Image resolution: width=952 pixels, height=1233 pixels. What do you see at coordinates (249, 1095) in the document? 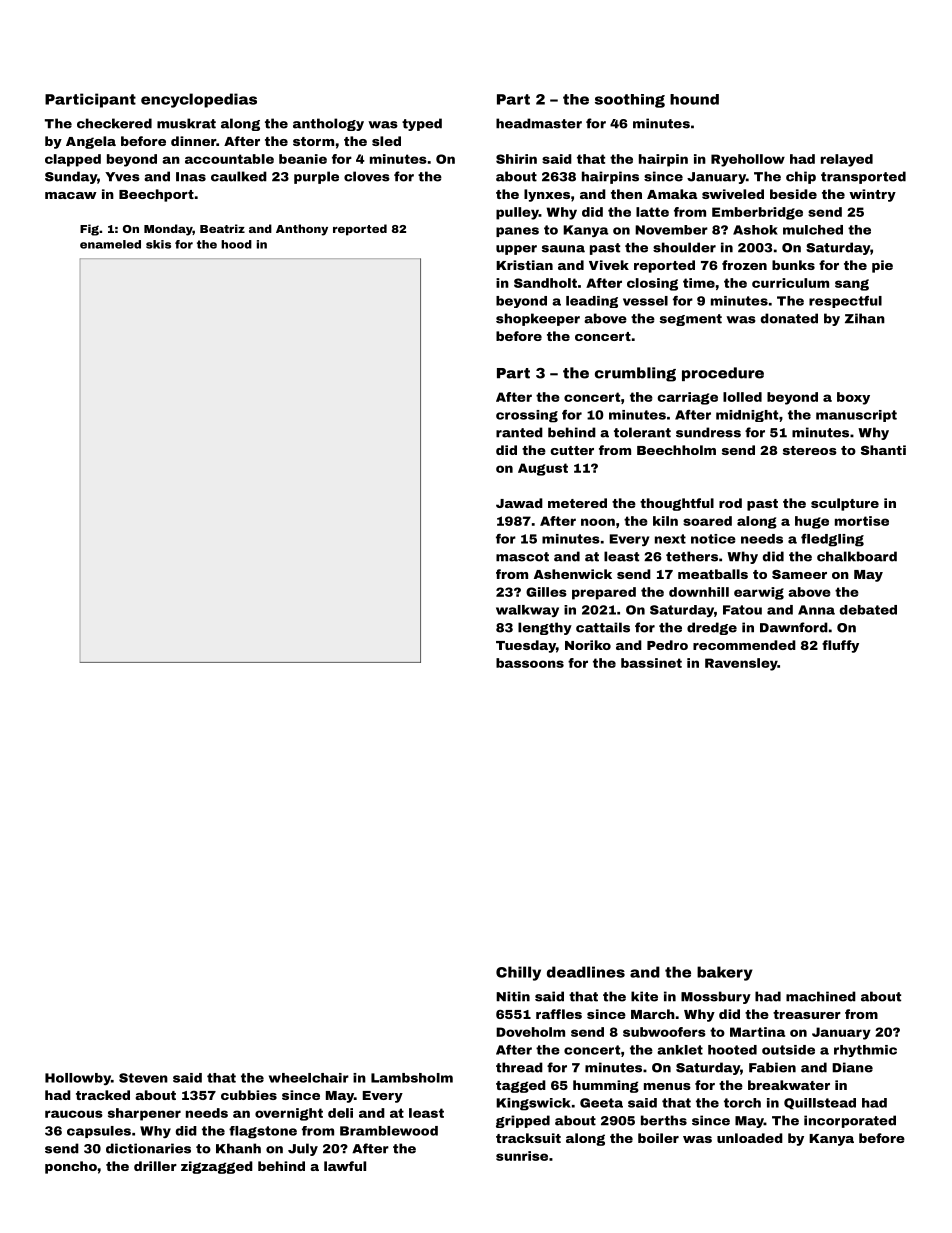
I see `cubbies` at bounding box center [249, 1095].
